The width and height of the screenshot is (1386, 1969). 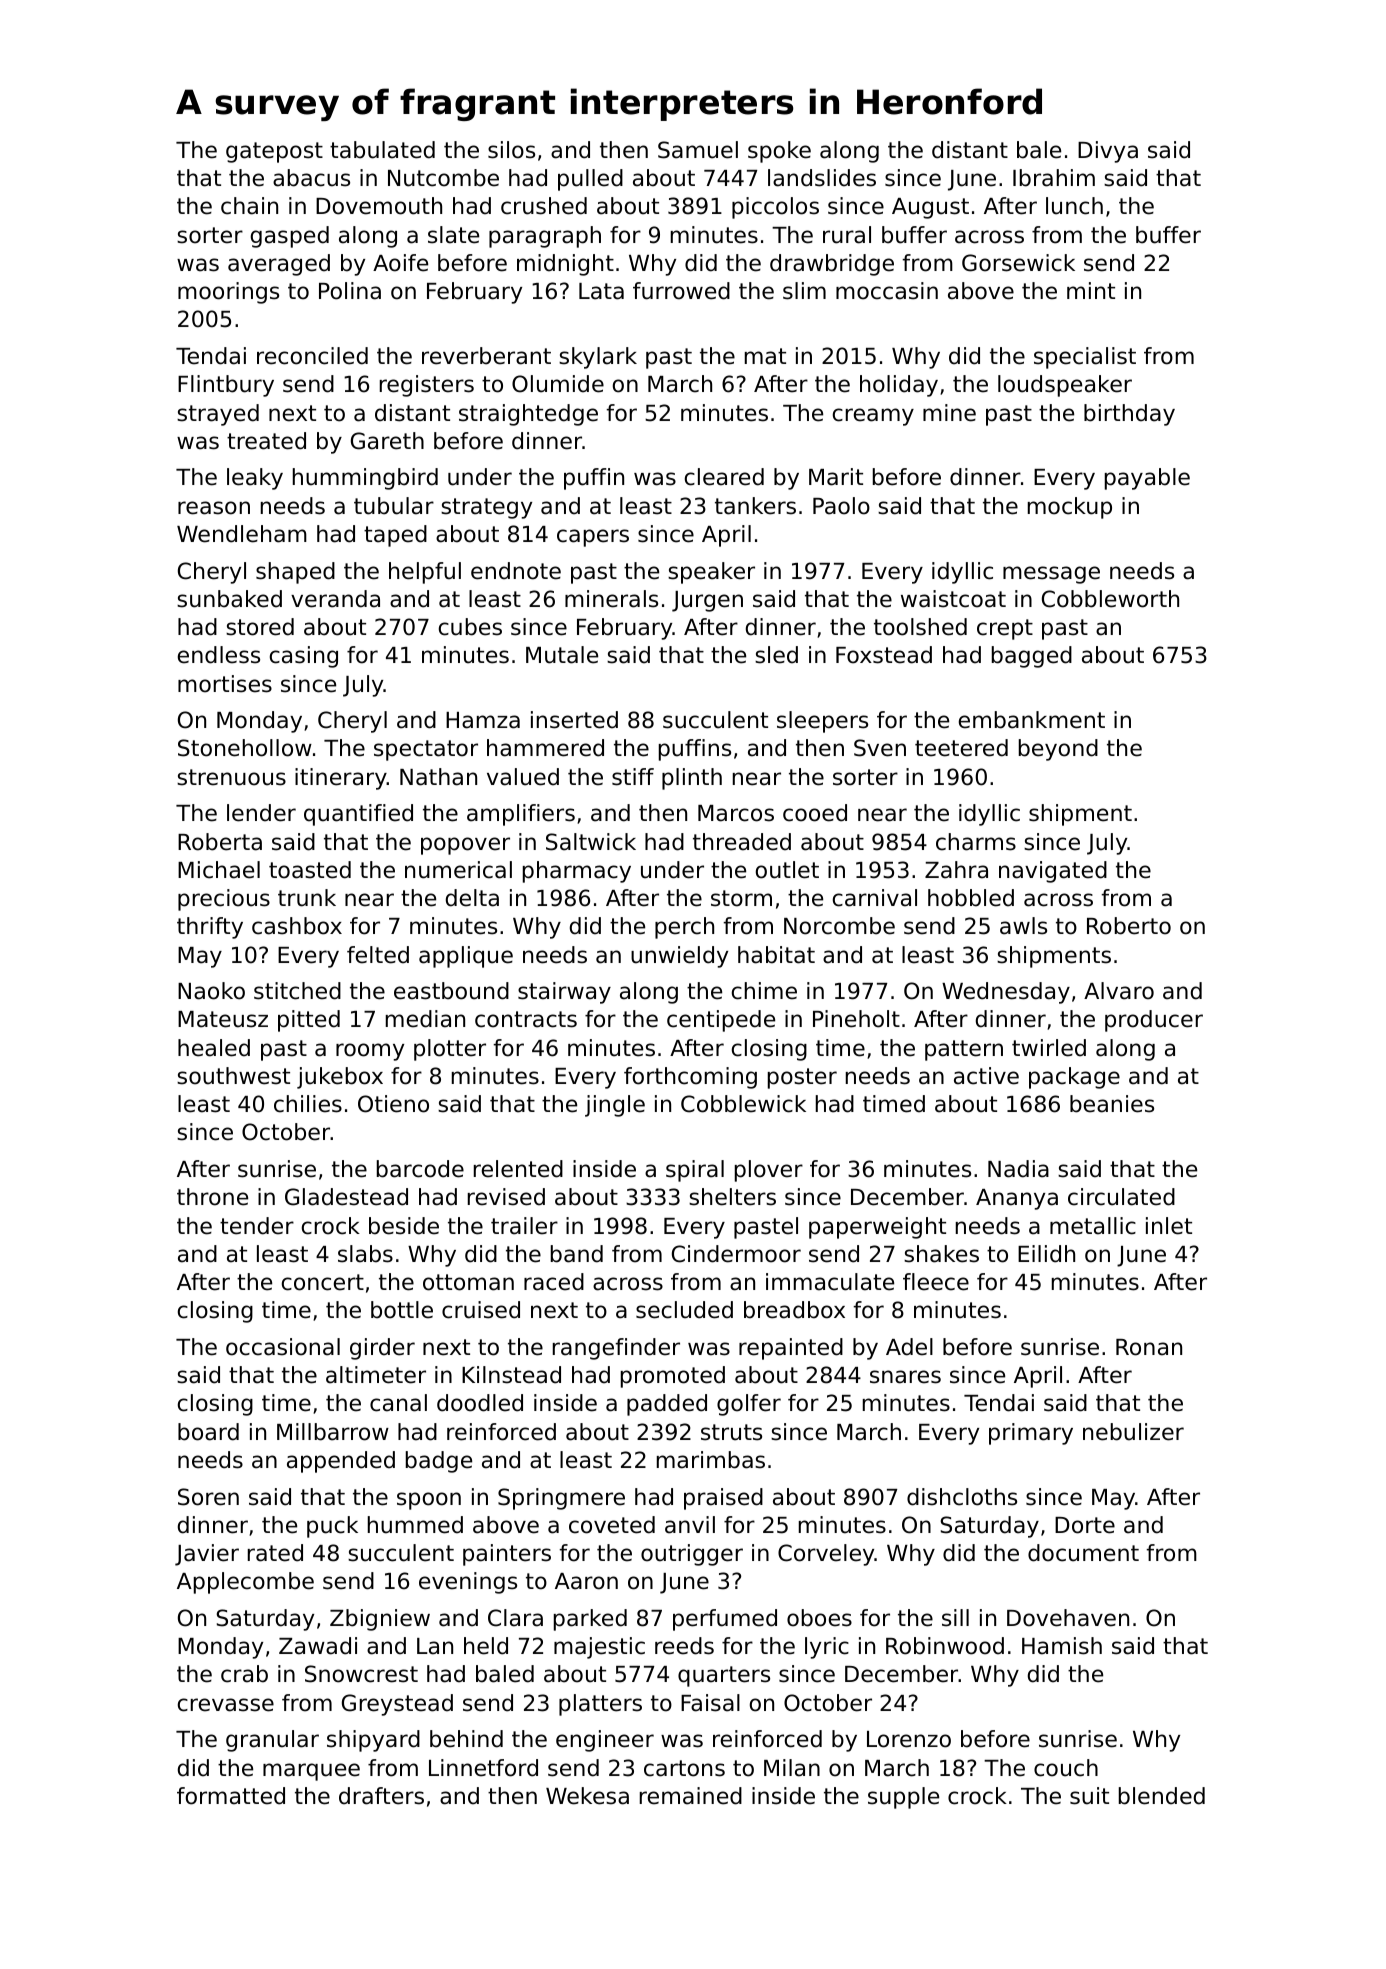 I want to click on midnight, so click(x=565, y=265).
